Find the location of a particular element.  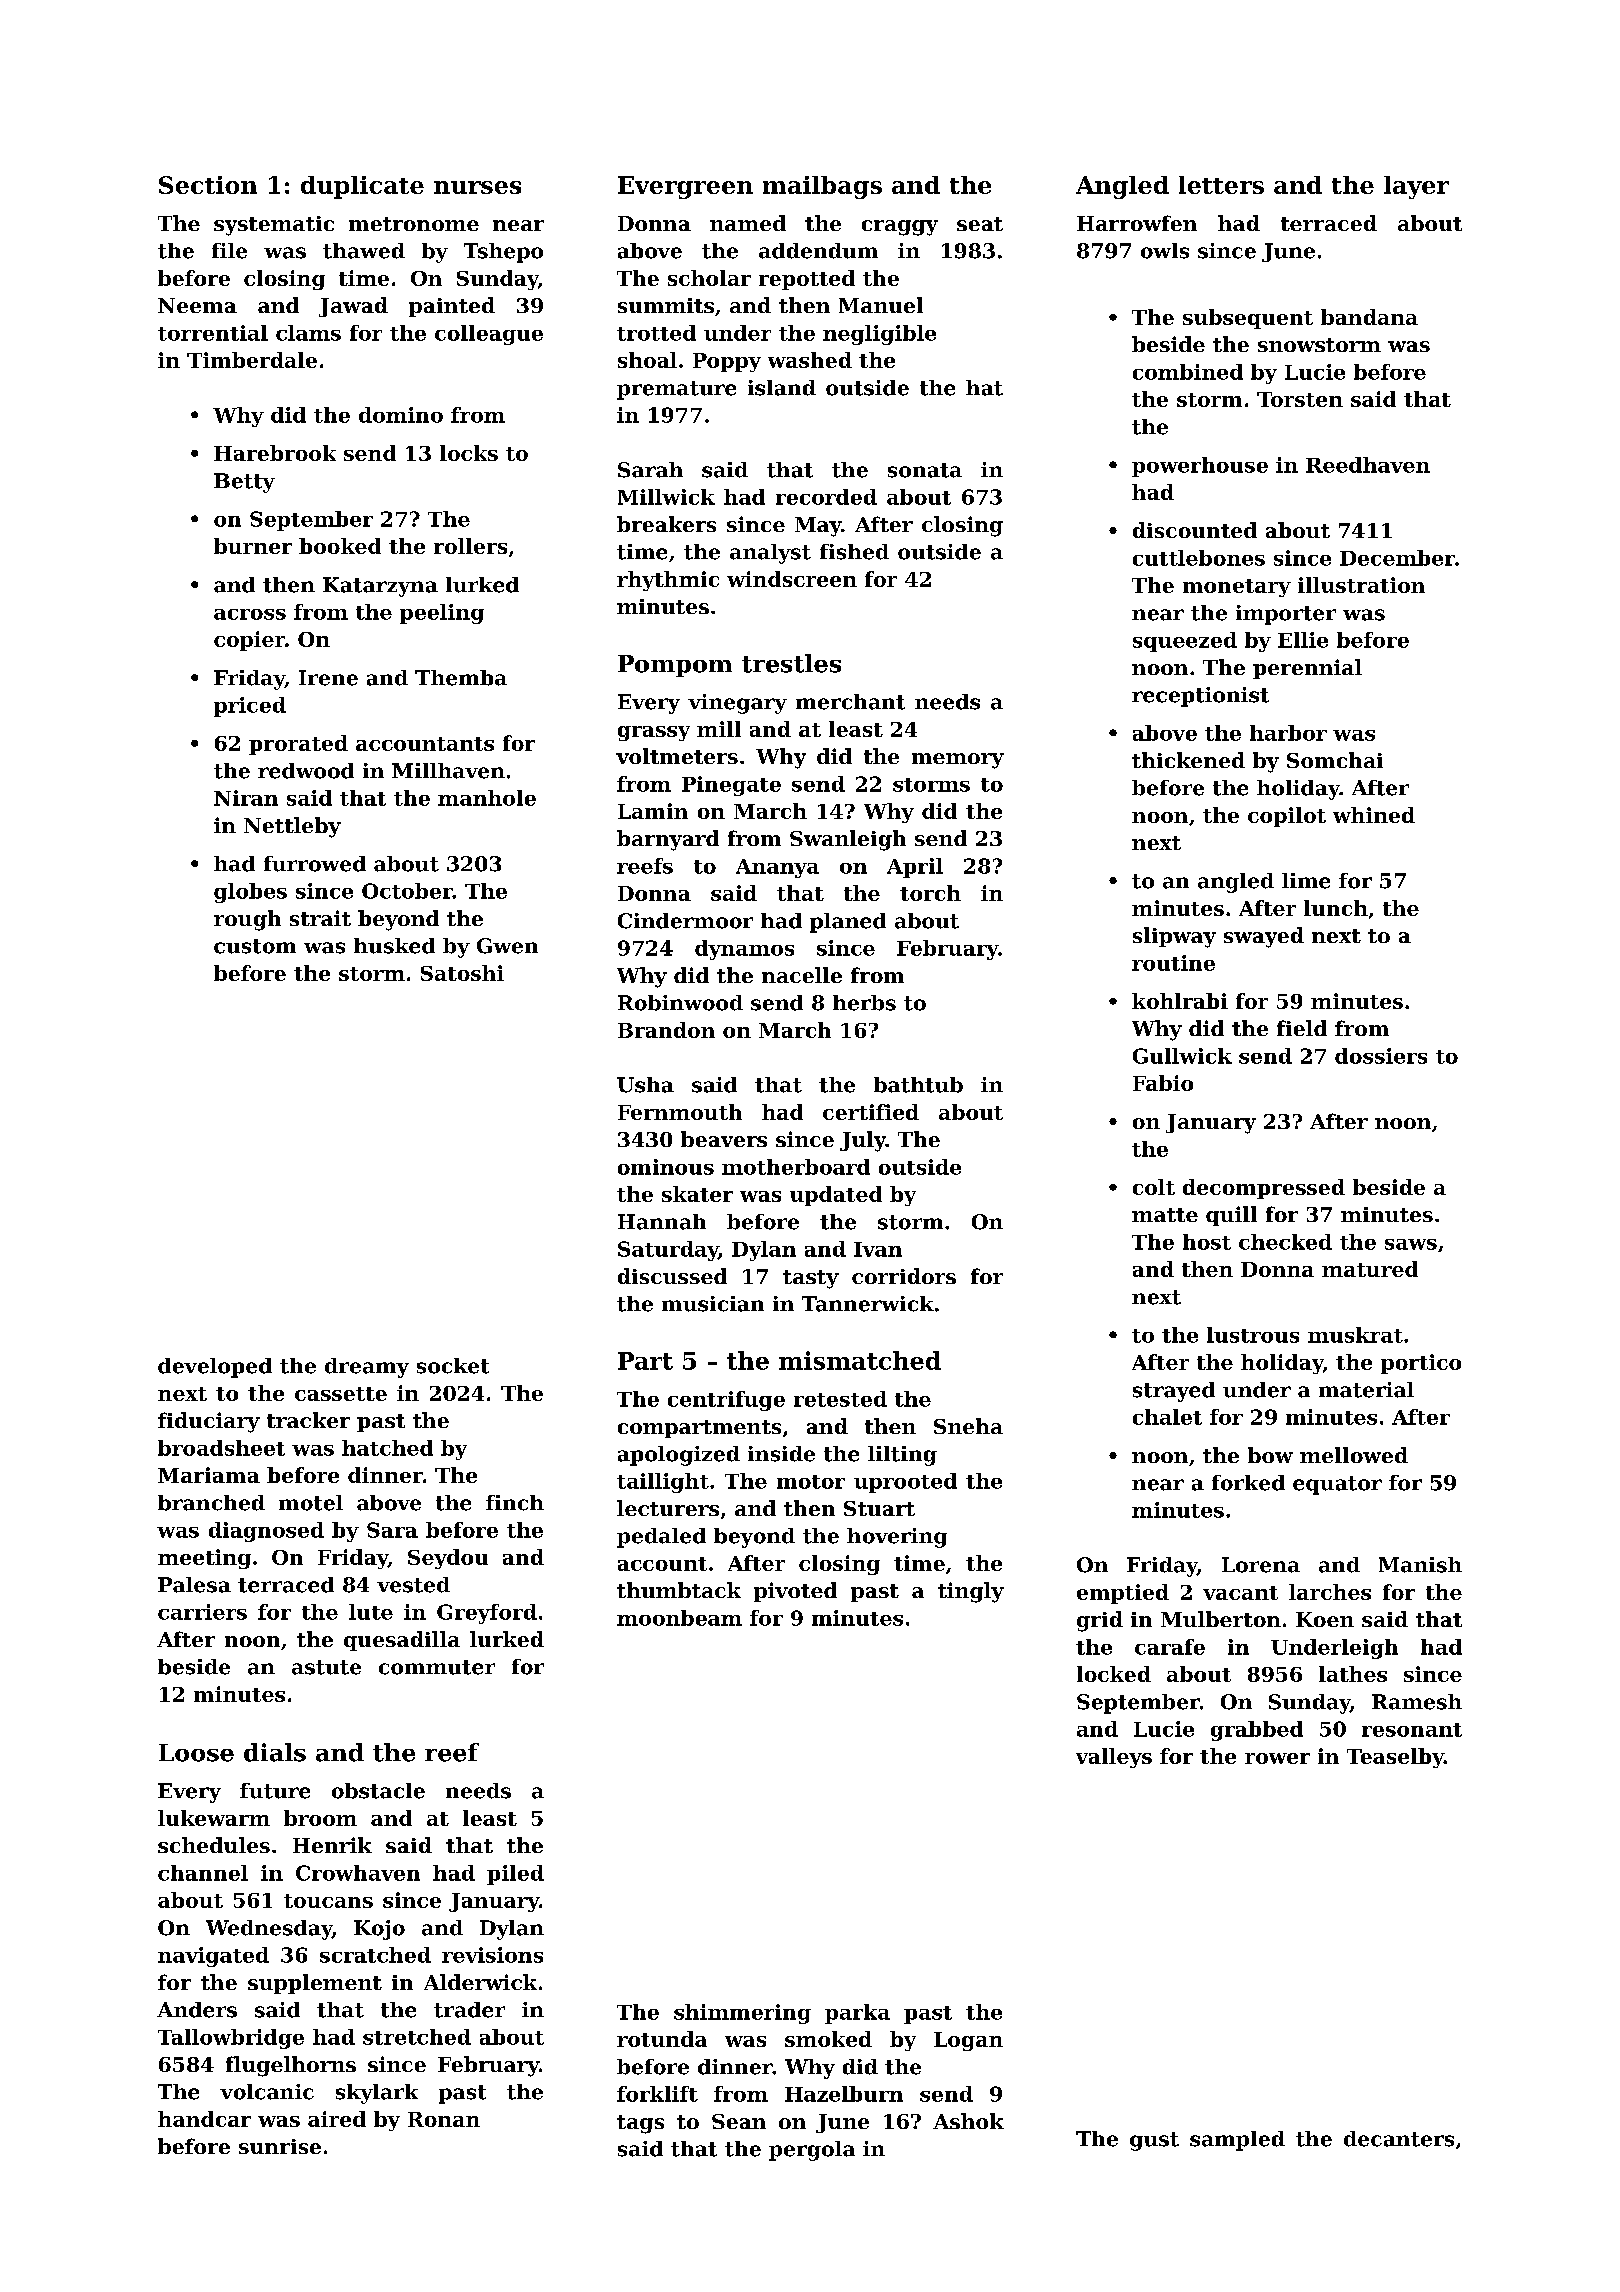

Cindermoor is located at coordinates (685, 921).
